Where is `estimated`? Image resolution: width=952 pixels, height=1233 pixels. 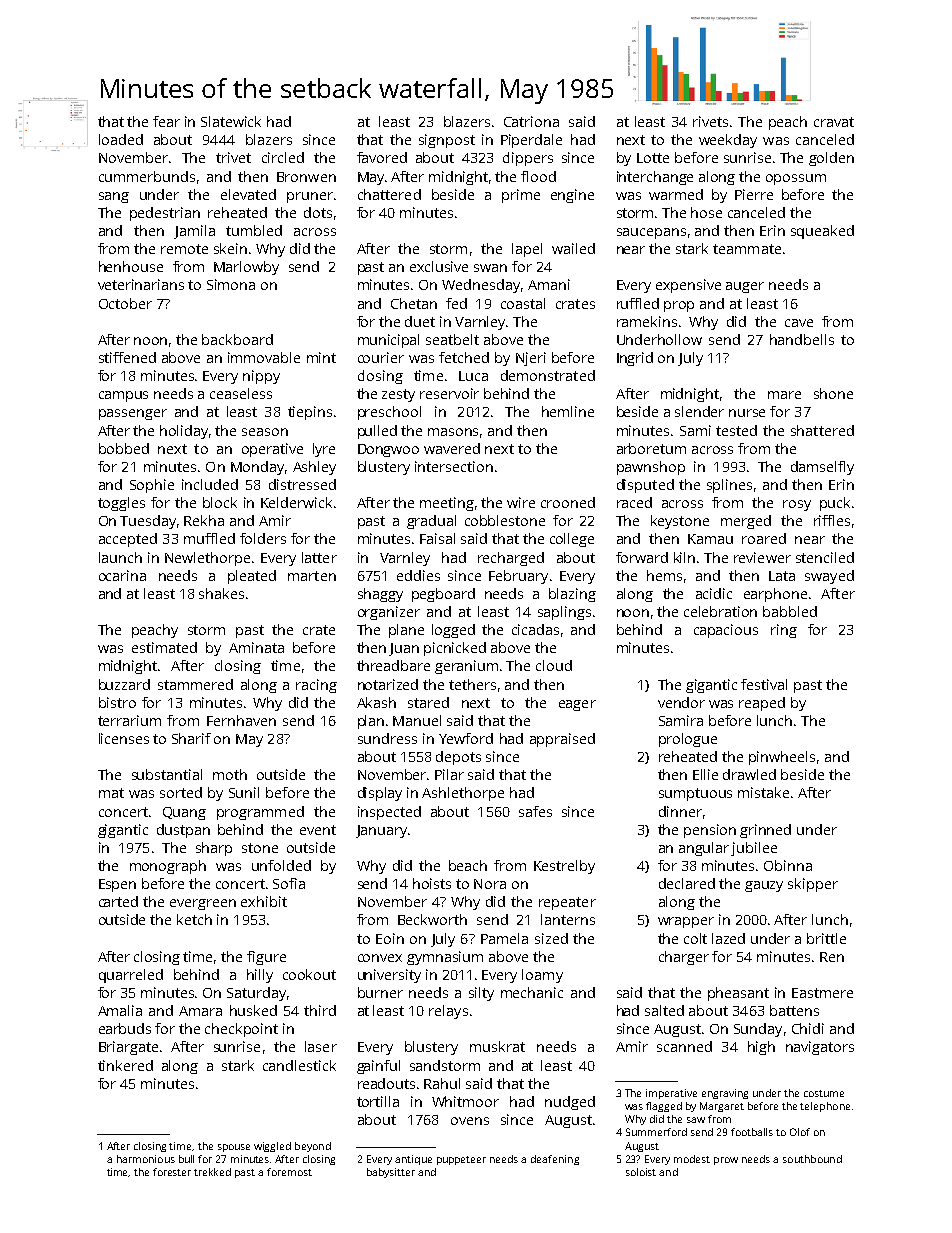 estimated is located at coordinates (164, 647).
